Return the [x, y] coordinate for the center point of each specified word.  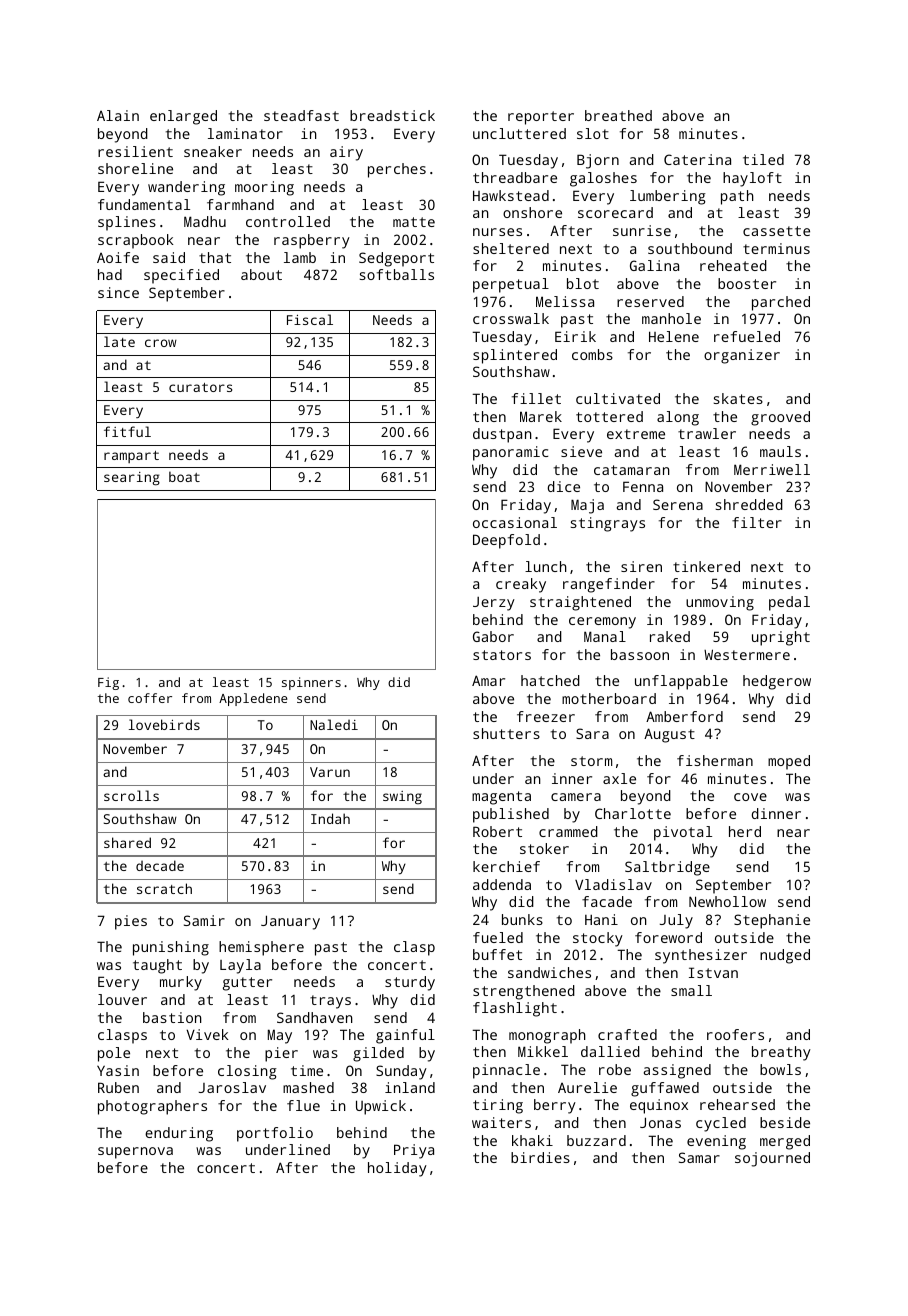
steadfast [301, 115]
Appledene [253, 699]
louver [122, 999]
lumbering [668, 197]
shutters [506, 733]
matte [414, 222]
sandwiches [549, 972]
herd [745, 831]
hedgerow [777, 682]
